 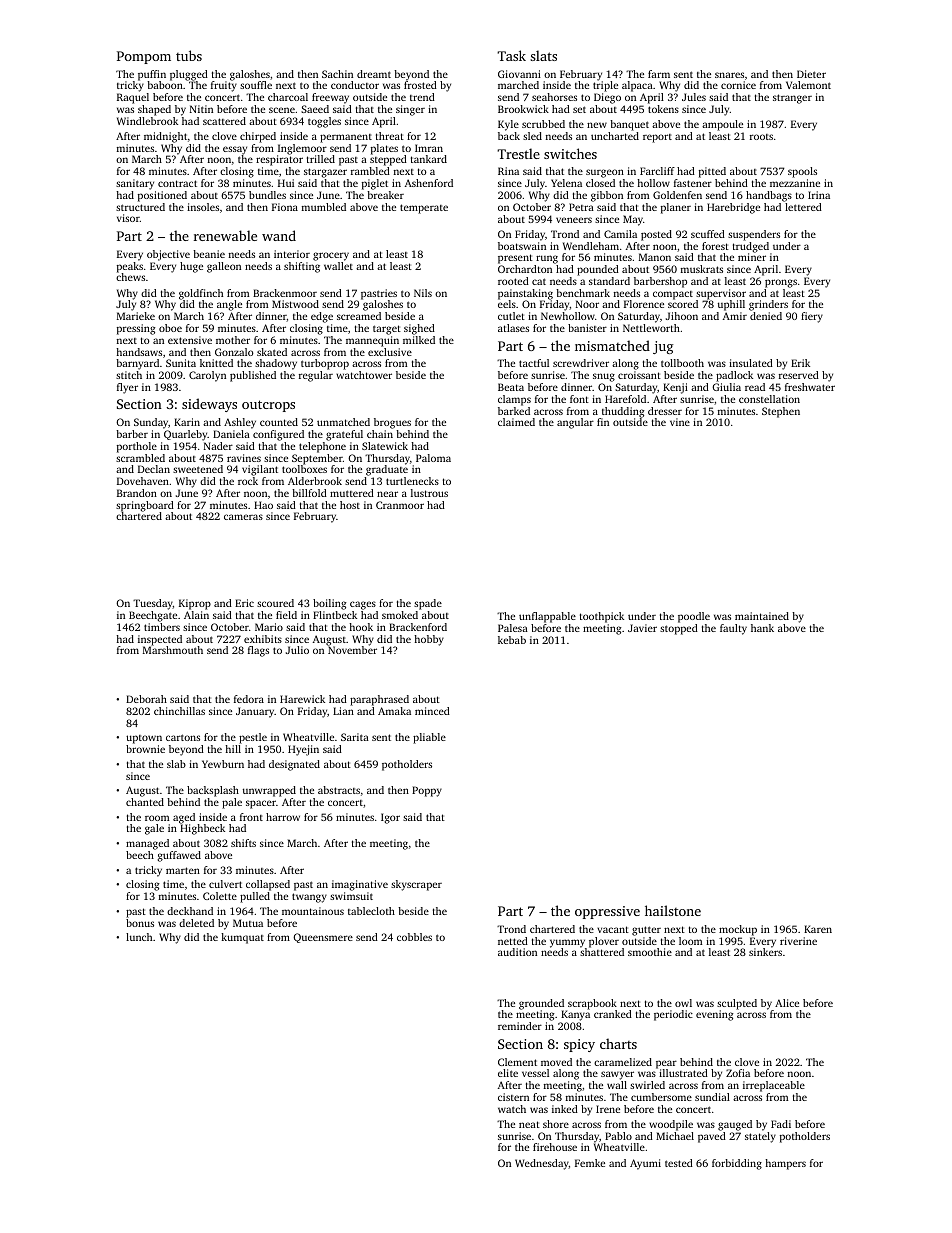 What do you see at coordinates (410, 110) in the screenshot?
I see `singer` at bounding box center [410, 110].
